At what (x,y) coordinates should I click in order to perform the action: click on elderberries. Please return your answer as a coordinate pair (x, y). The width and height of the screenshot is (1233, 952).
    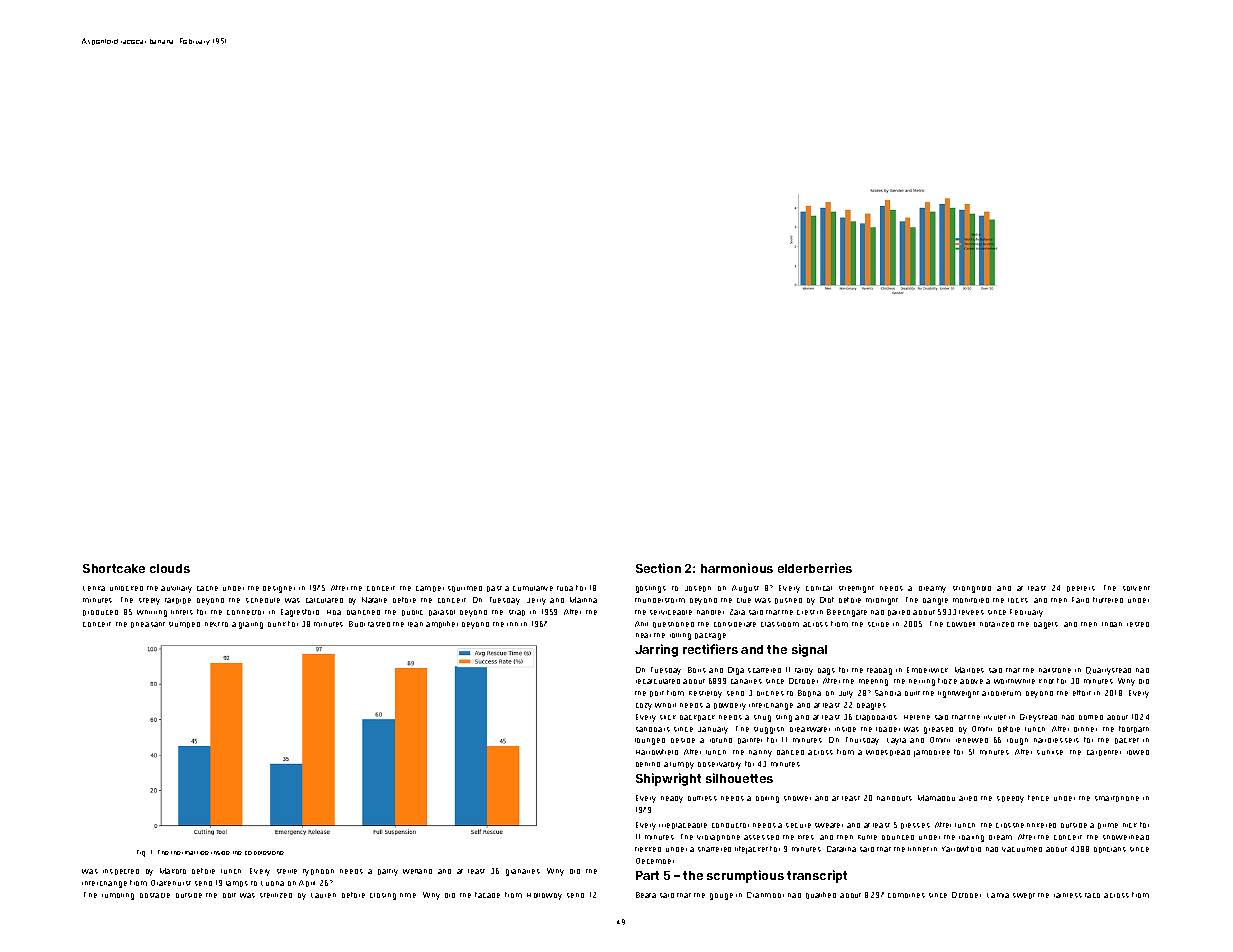
    Looking at the image, I should click on (815, 568).
